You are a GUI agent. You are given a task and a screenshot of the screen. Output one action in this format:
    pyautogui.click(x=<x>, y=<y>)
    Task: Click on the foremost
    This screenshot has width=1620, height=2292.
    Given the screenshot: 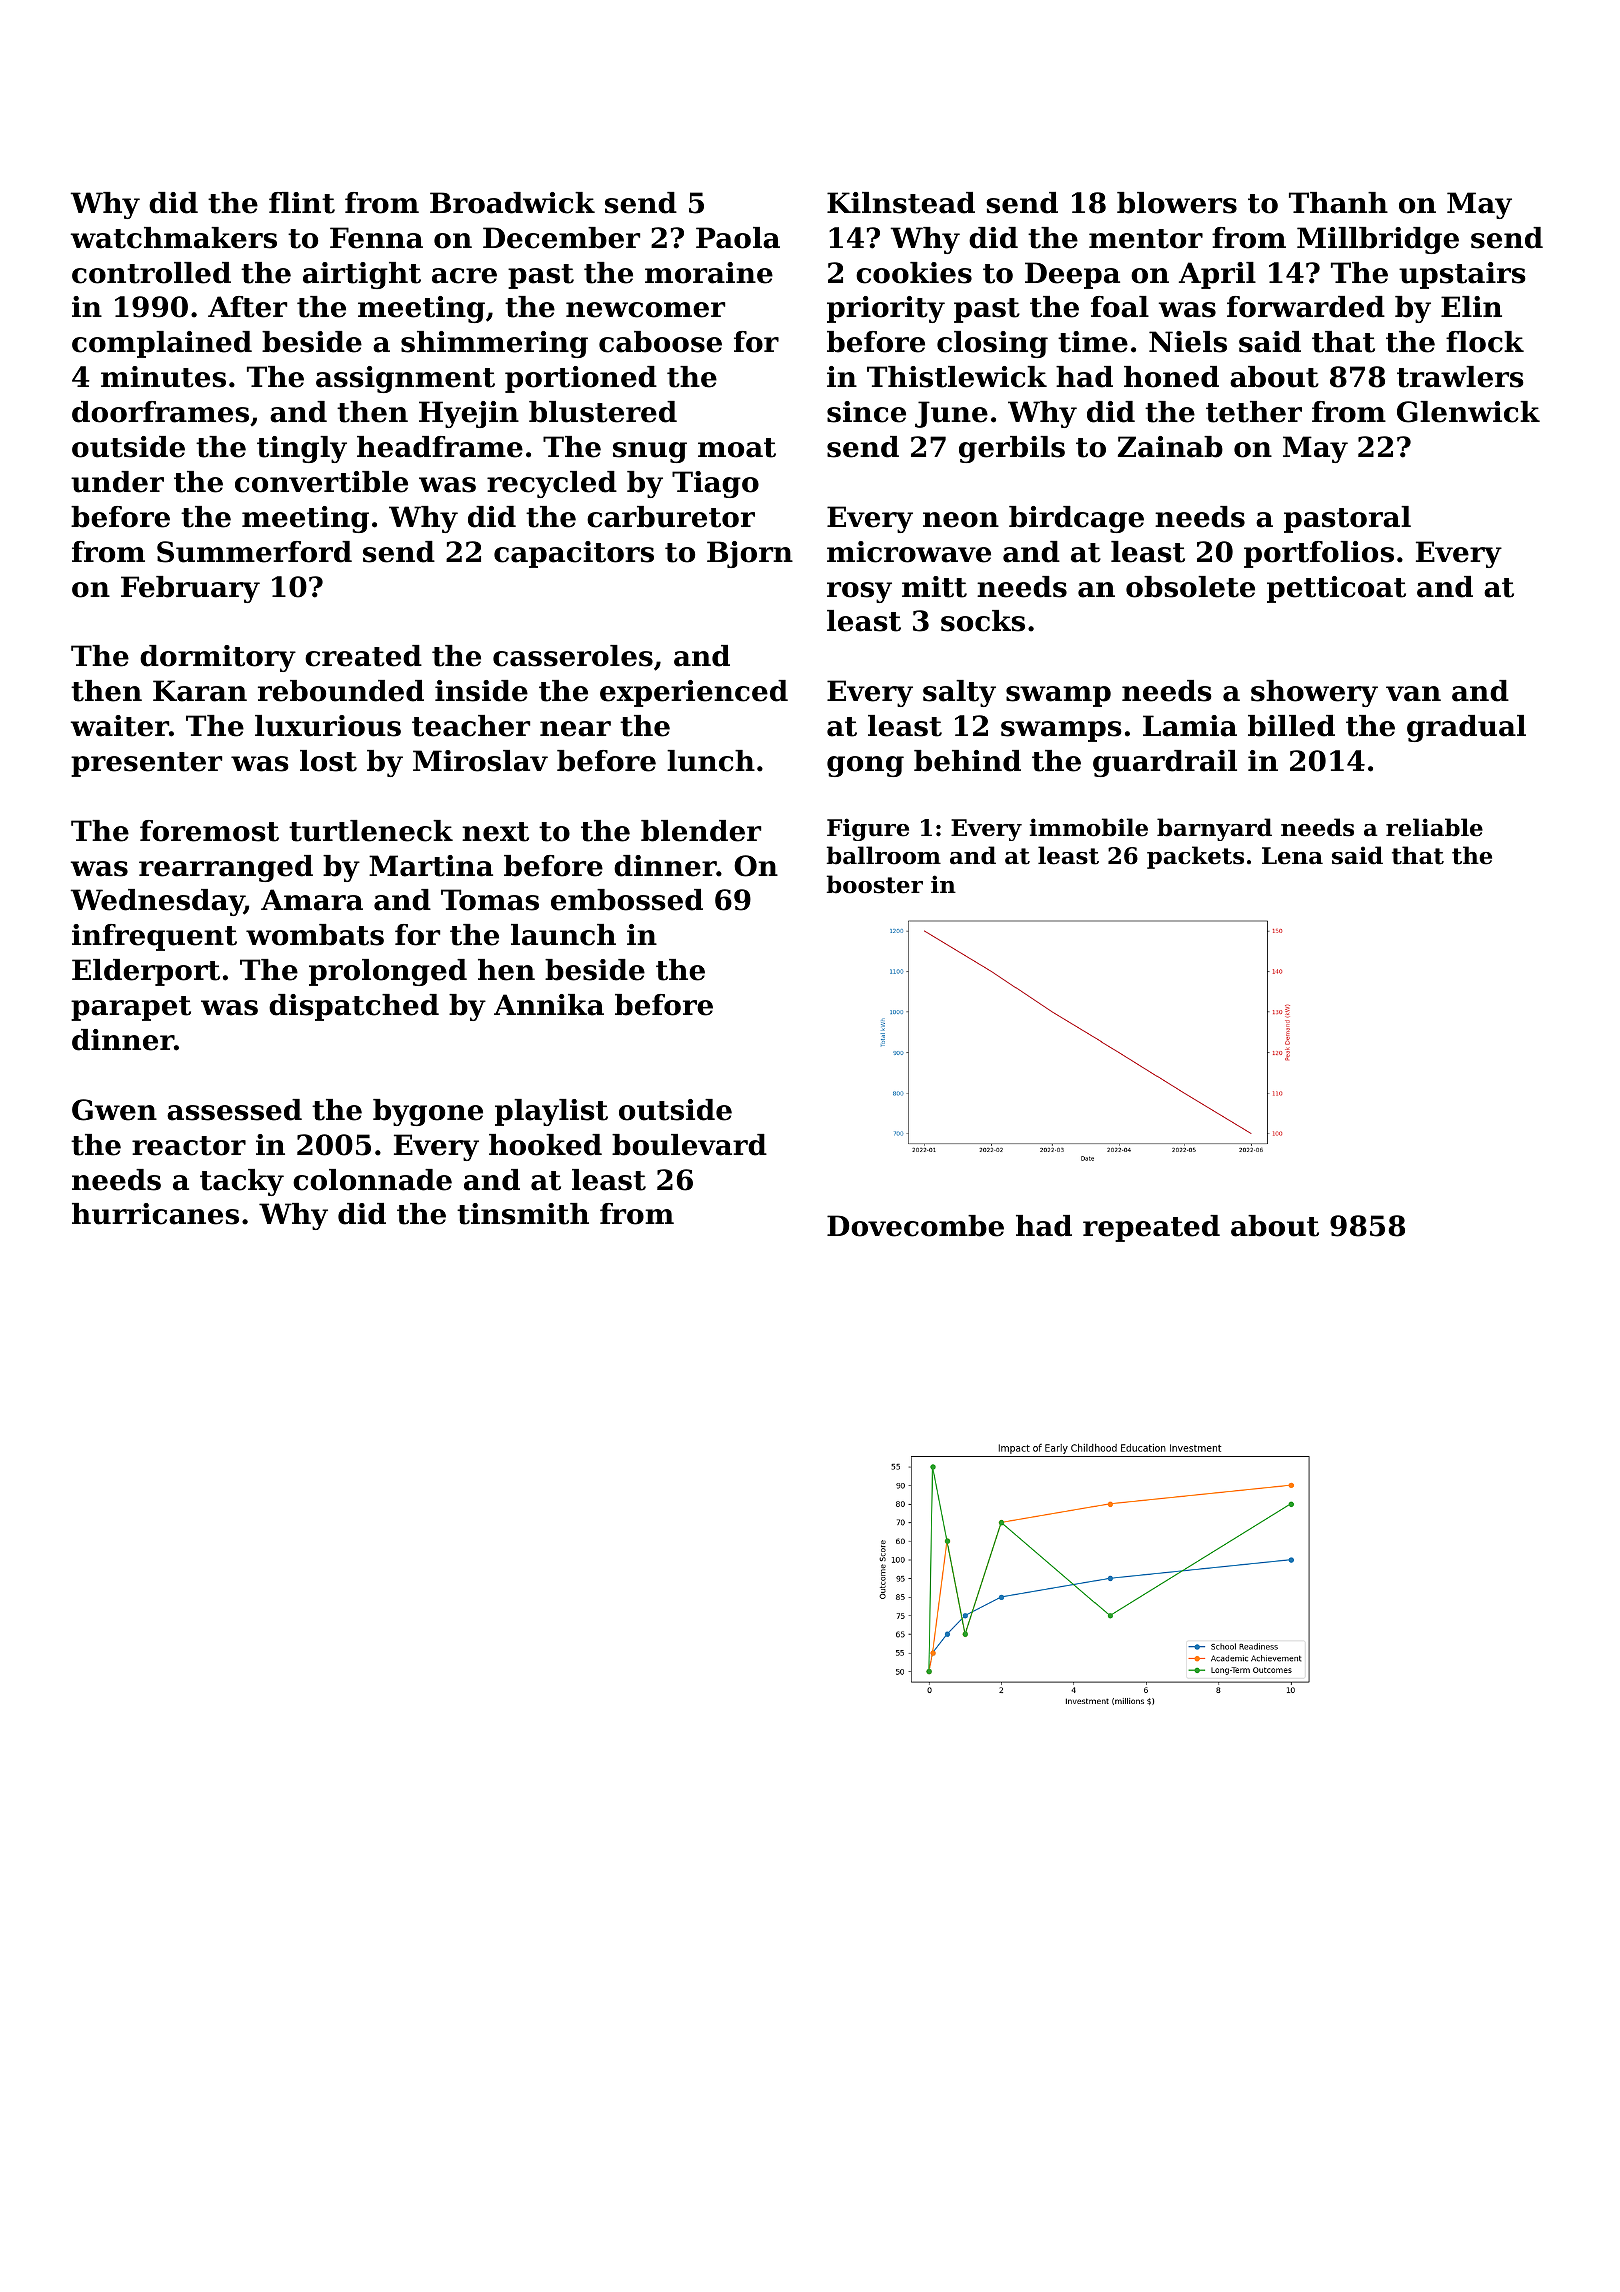 What is the action you would take?
    pyautogui.click(x=209, y=831)
